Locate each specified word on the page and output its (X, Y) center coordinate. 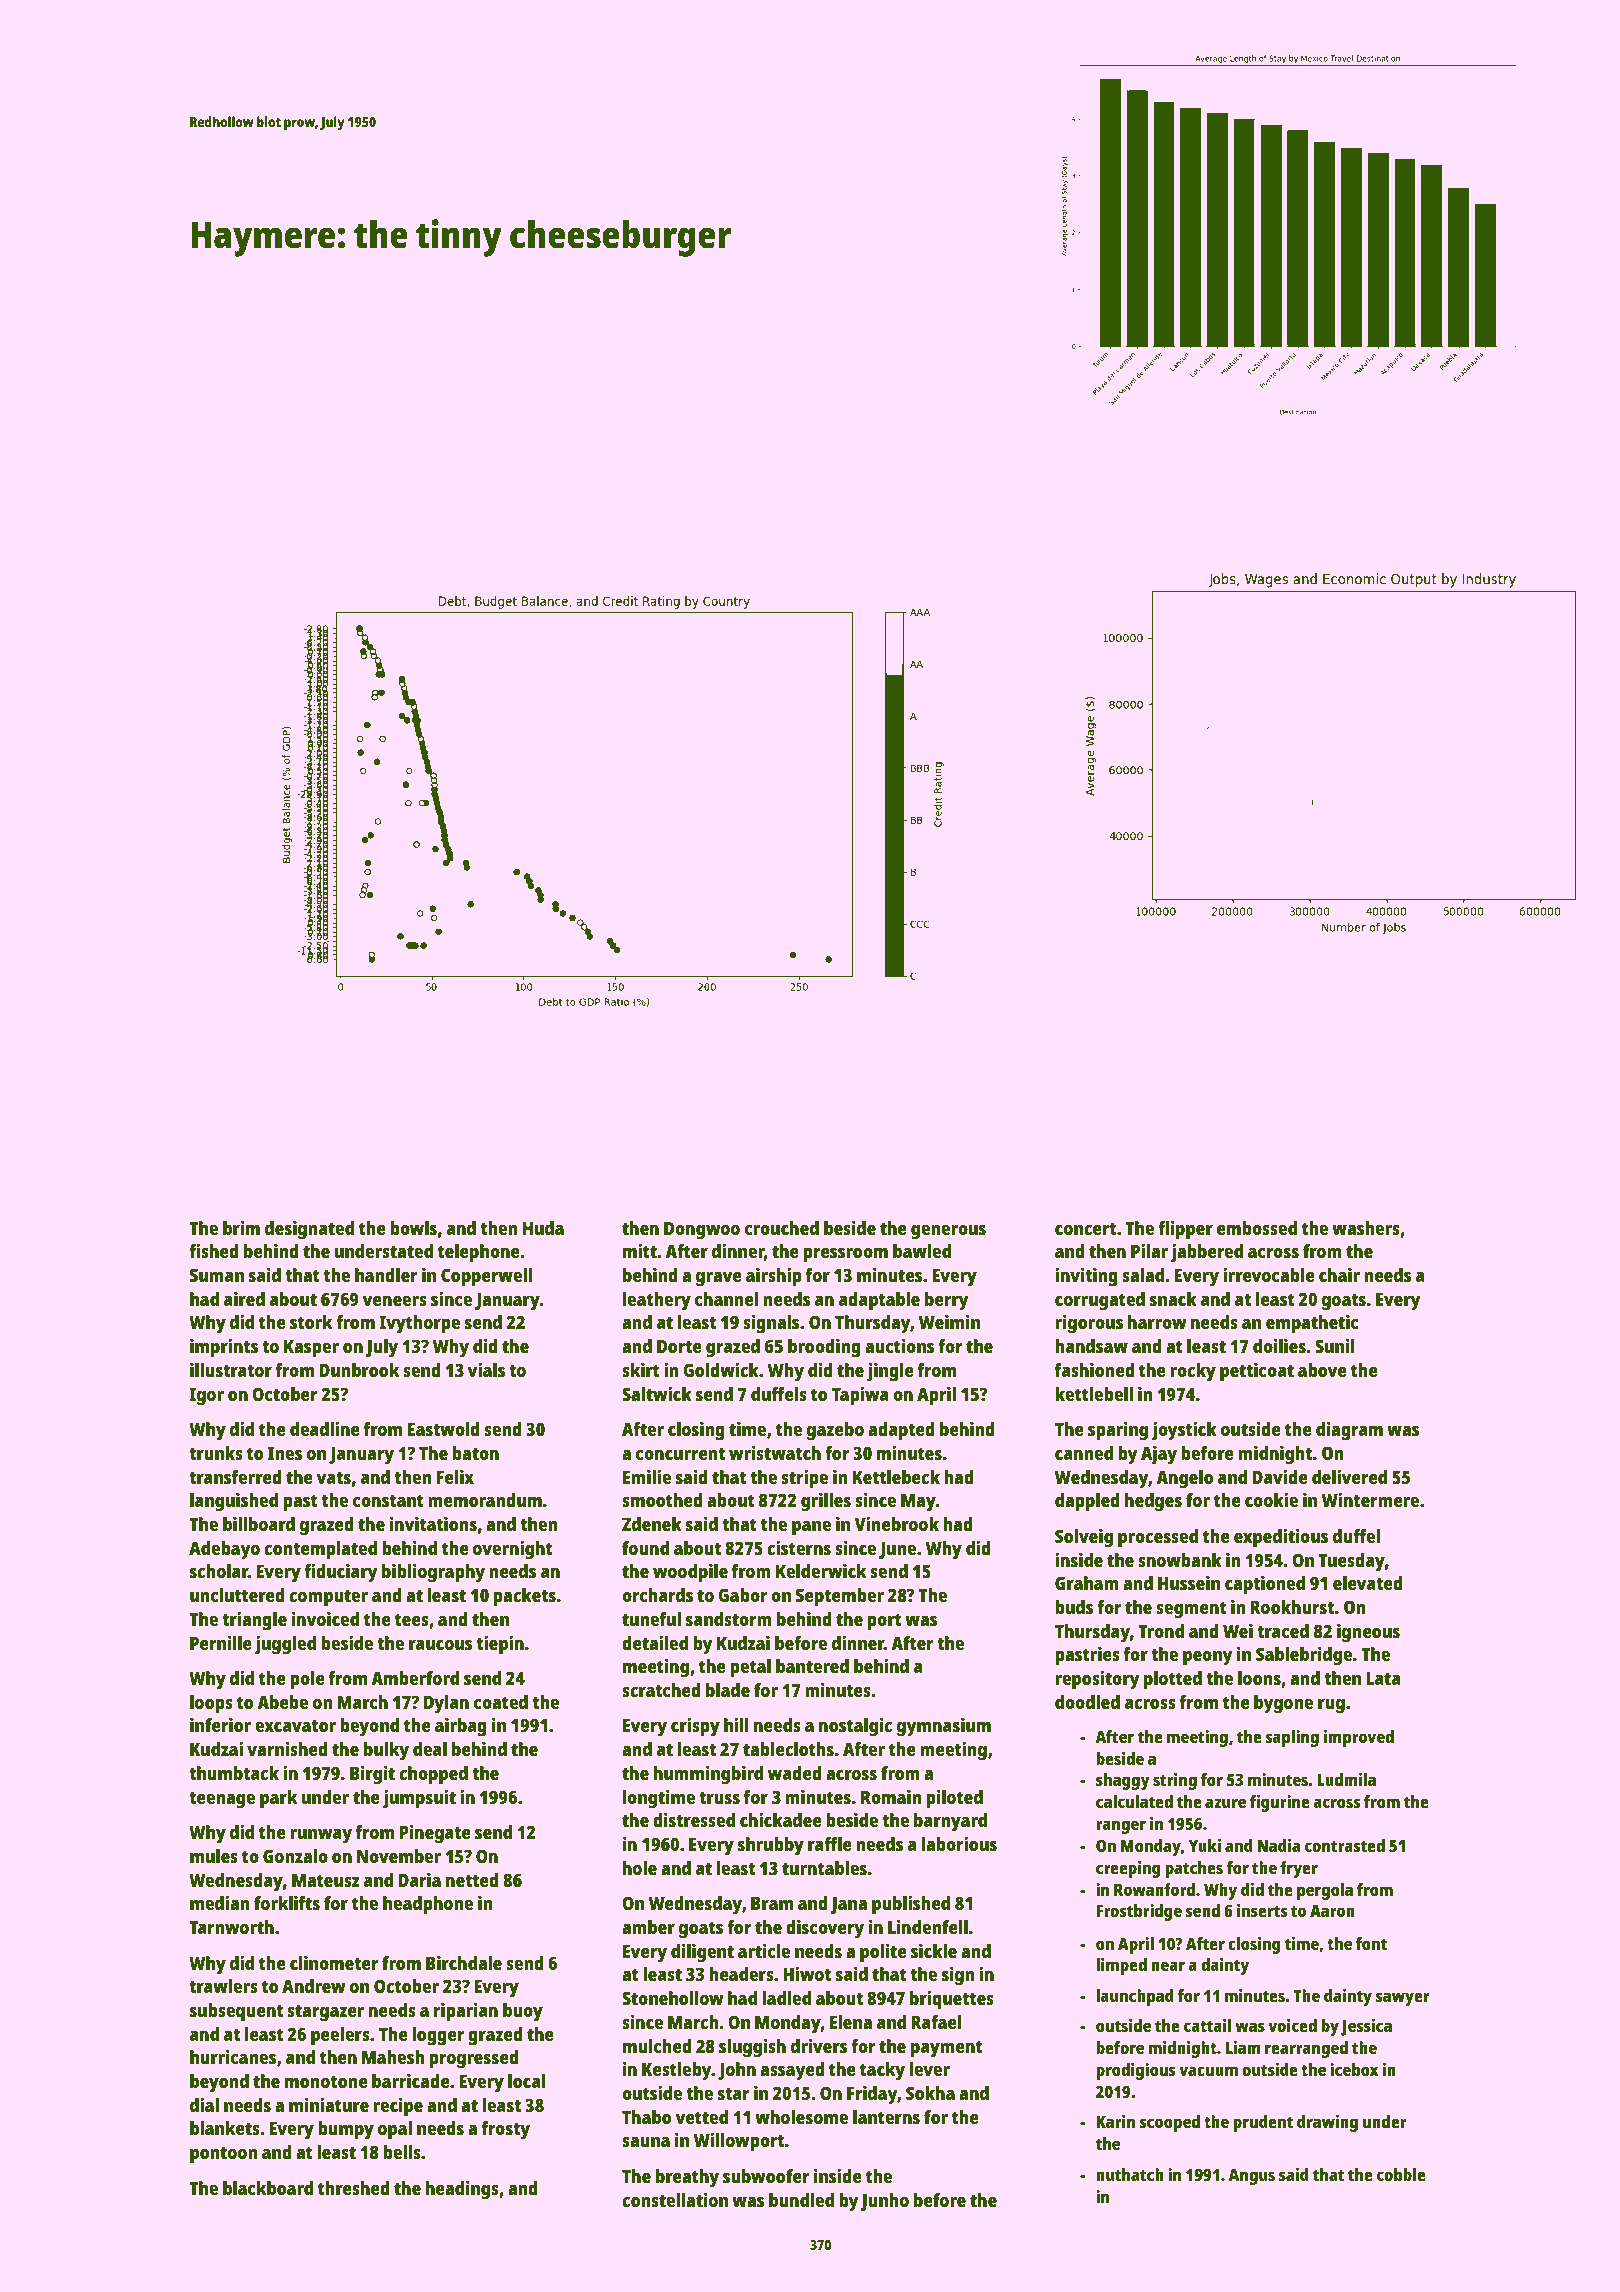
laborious (959, 1843)
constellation (675, 2199)
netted (472, 1880)
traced (1283, 1631)
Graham (1087, 1583)
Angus (1251, 2177)
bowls (413, 1228)
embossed (1257, 1228)
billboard (259, 1523)
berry (946, 1301)
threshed (354, 2188)
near (1168, 1966)
